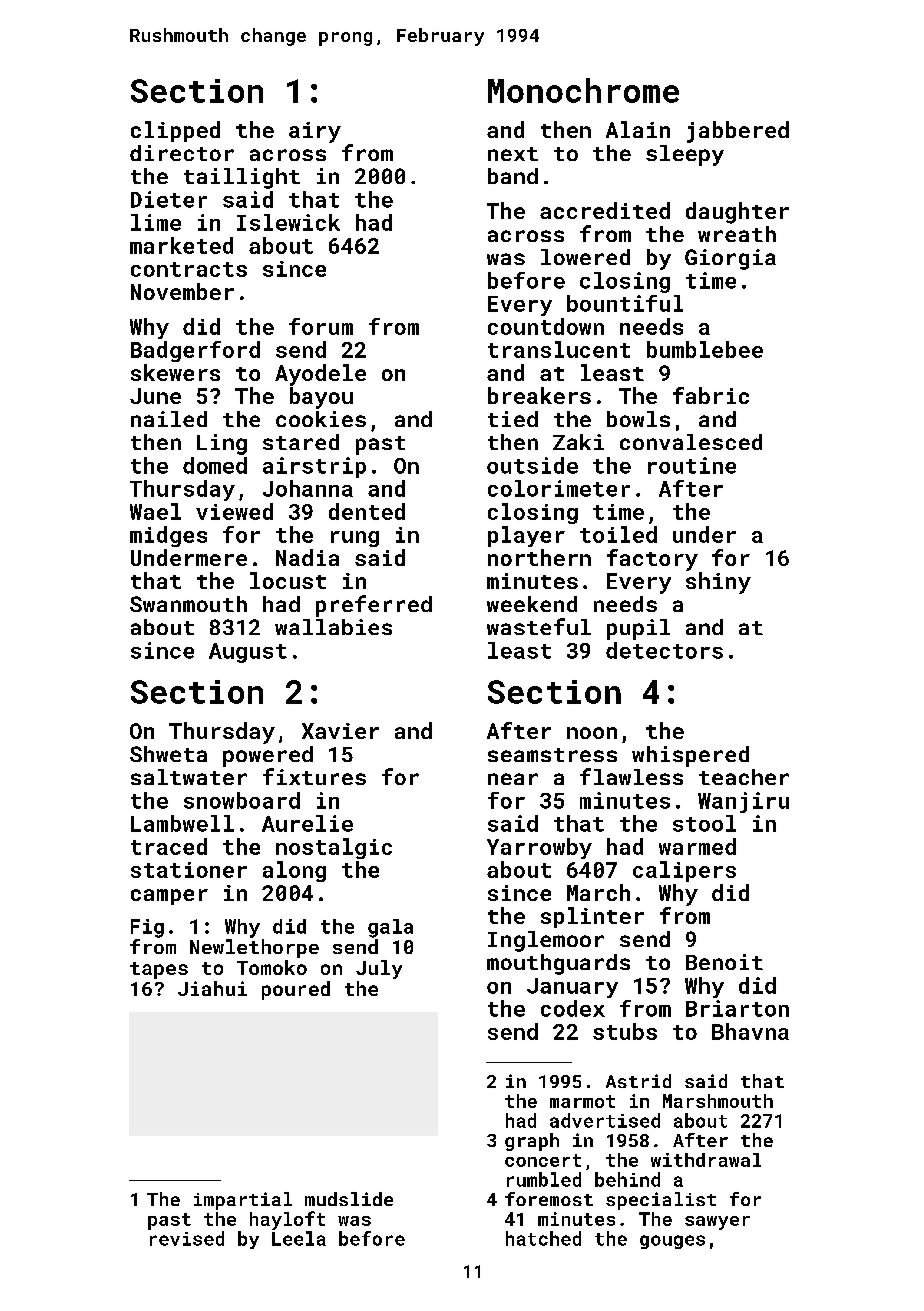 The height and width of the screenshot is (1311, 924). I want to click on Jiahui, so click(212, 988).
